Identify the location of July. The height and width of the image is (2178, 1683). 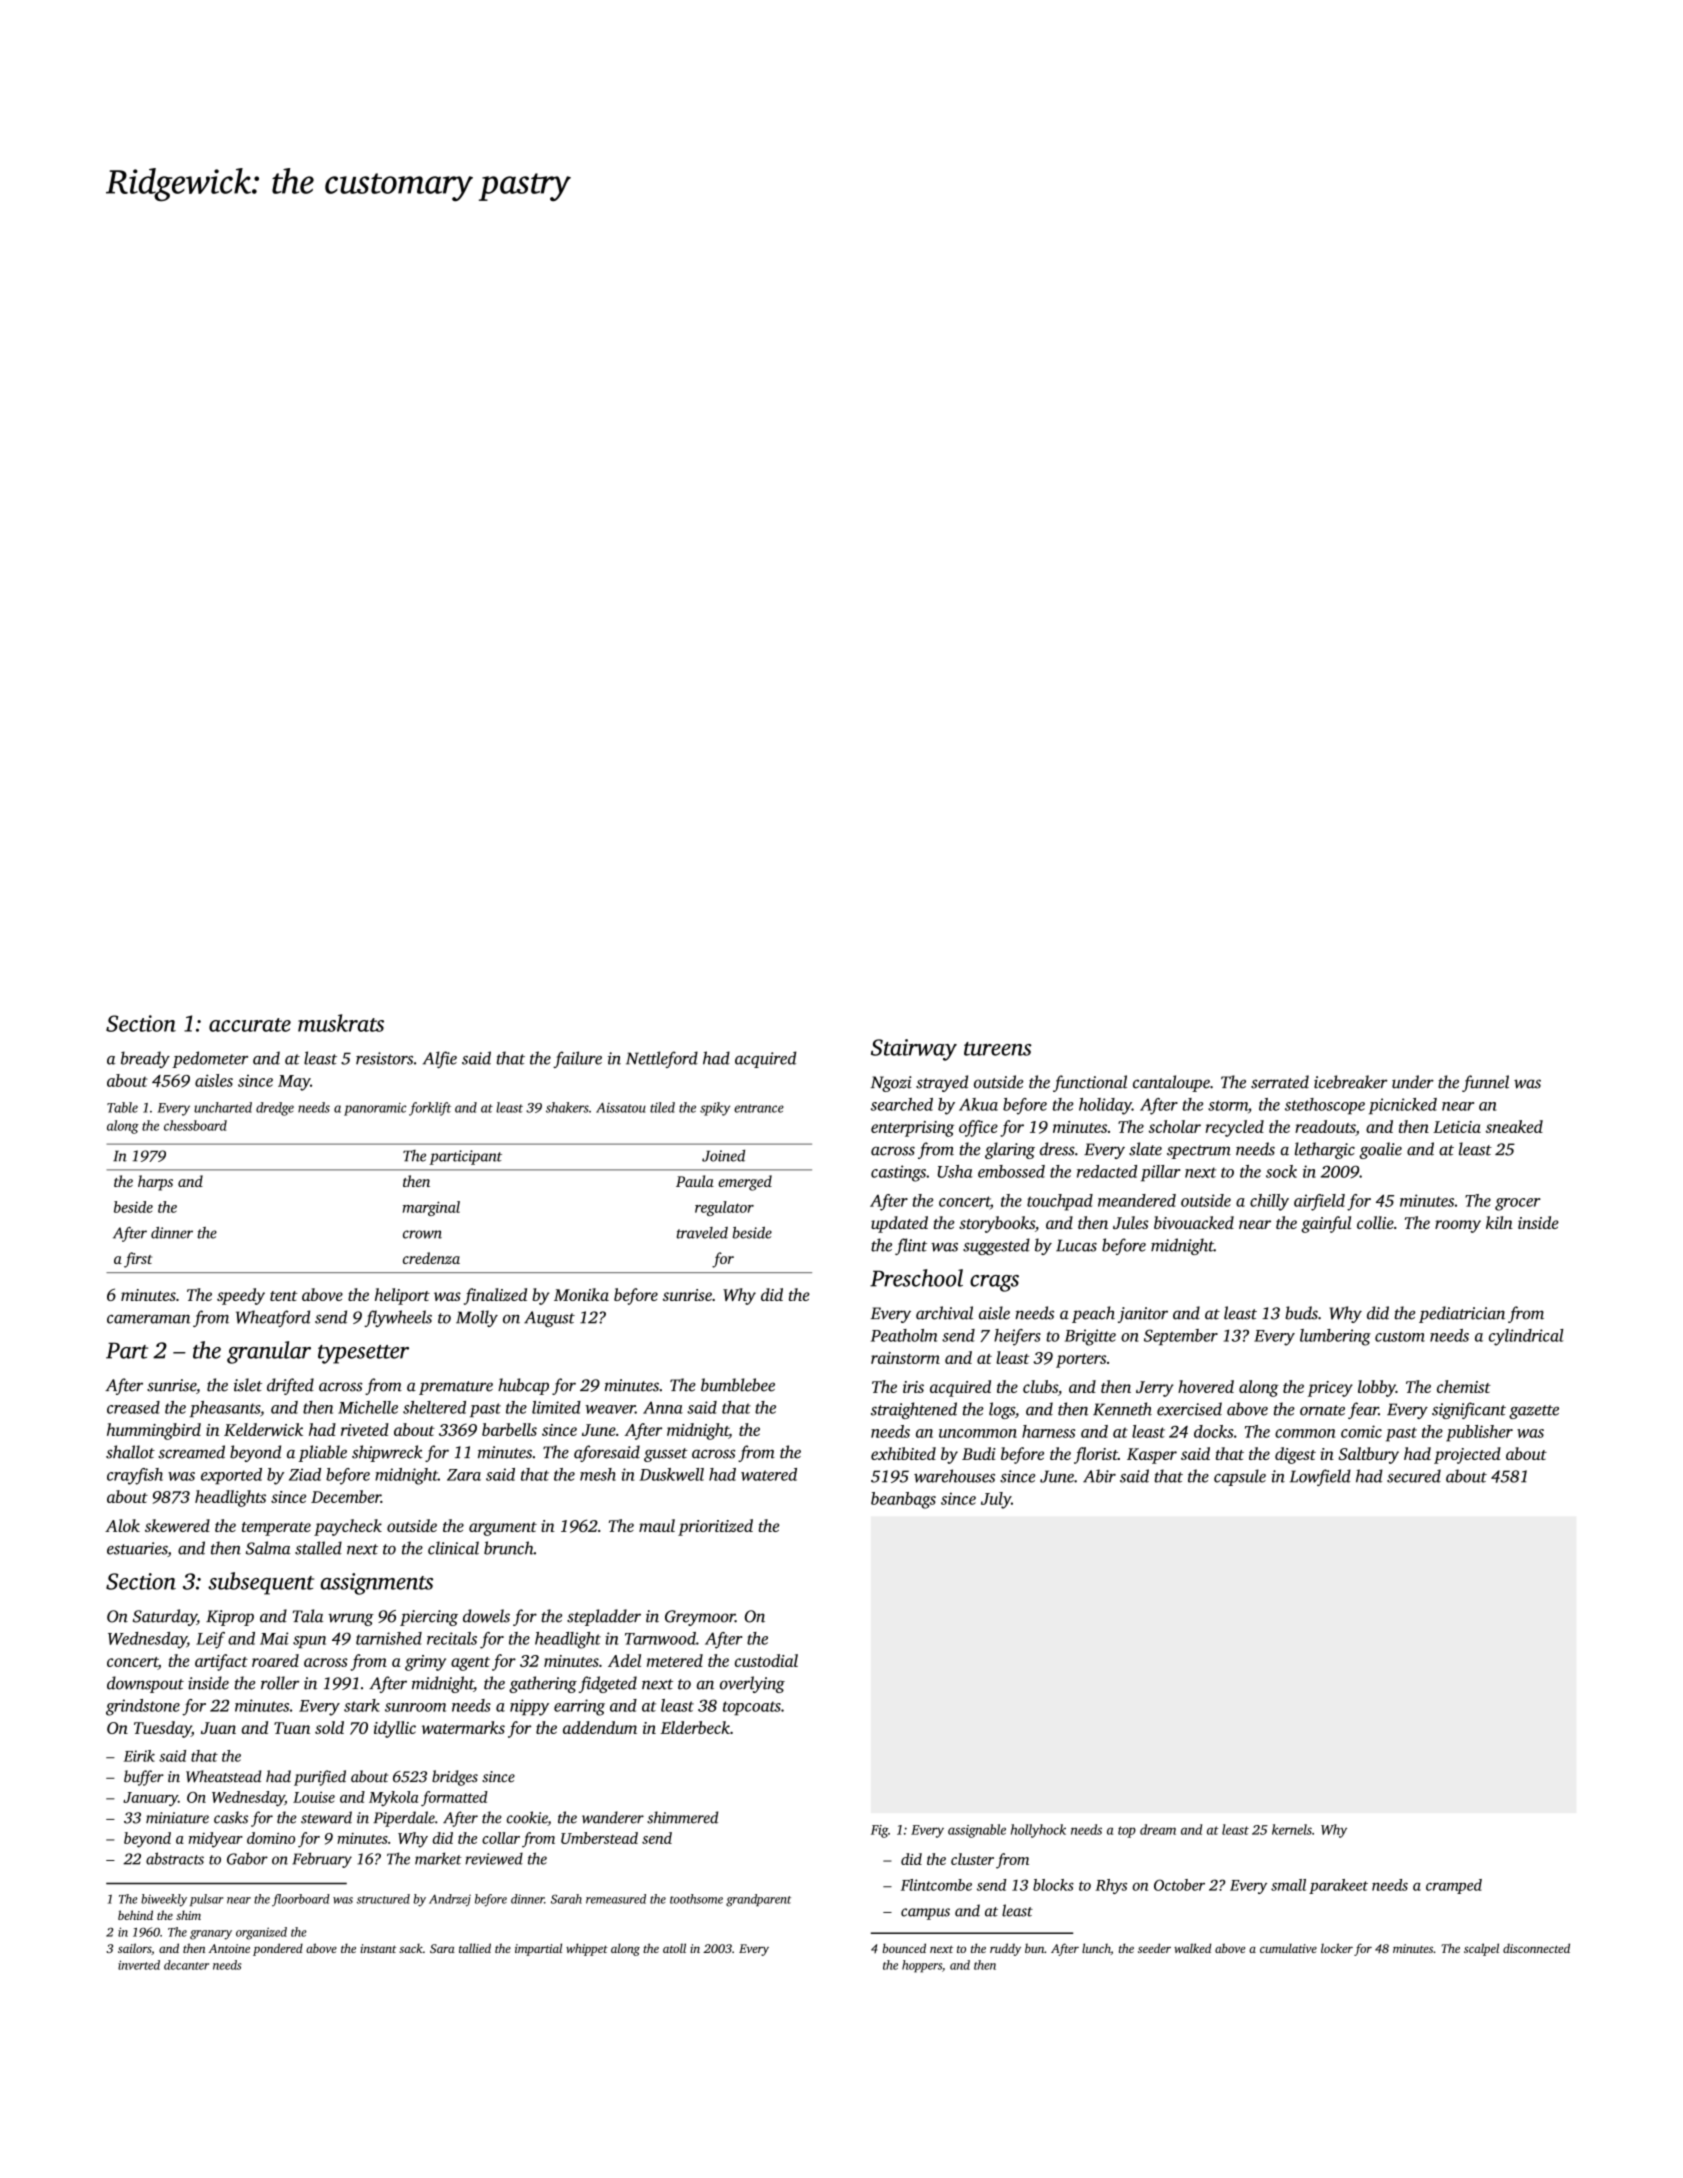
(996, 1500).
